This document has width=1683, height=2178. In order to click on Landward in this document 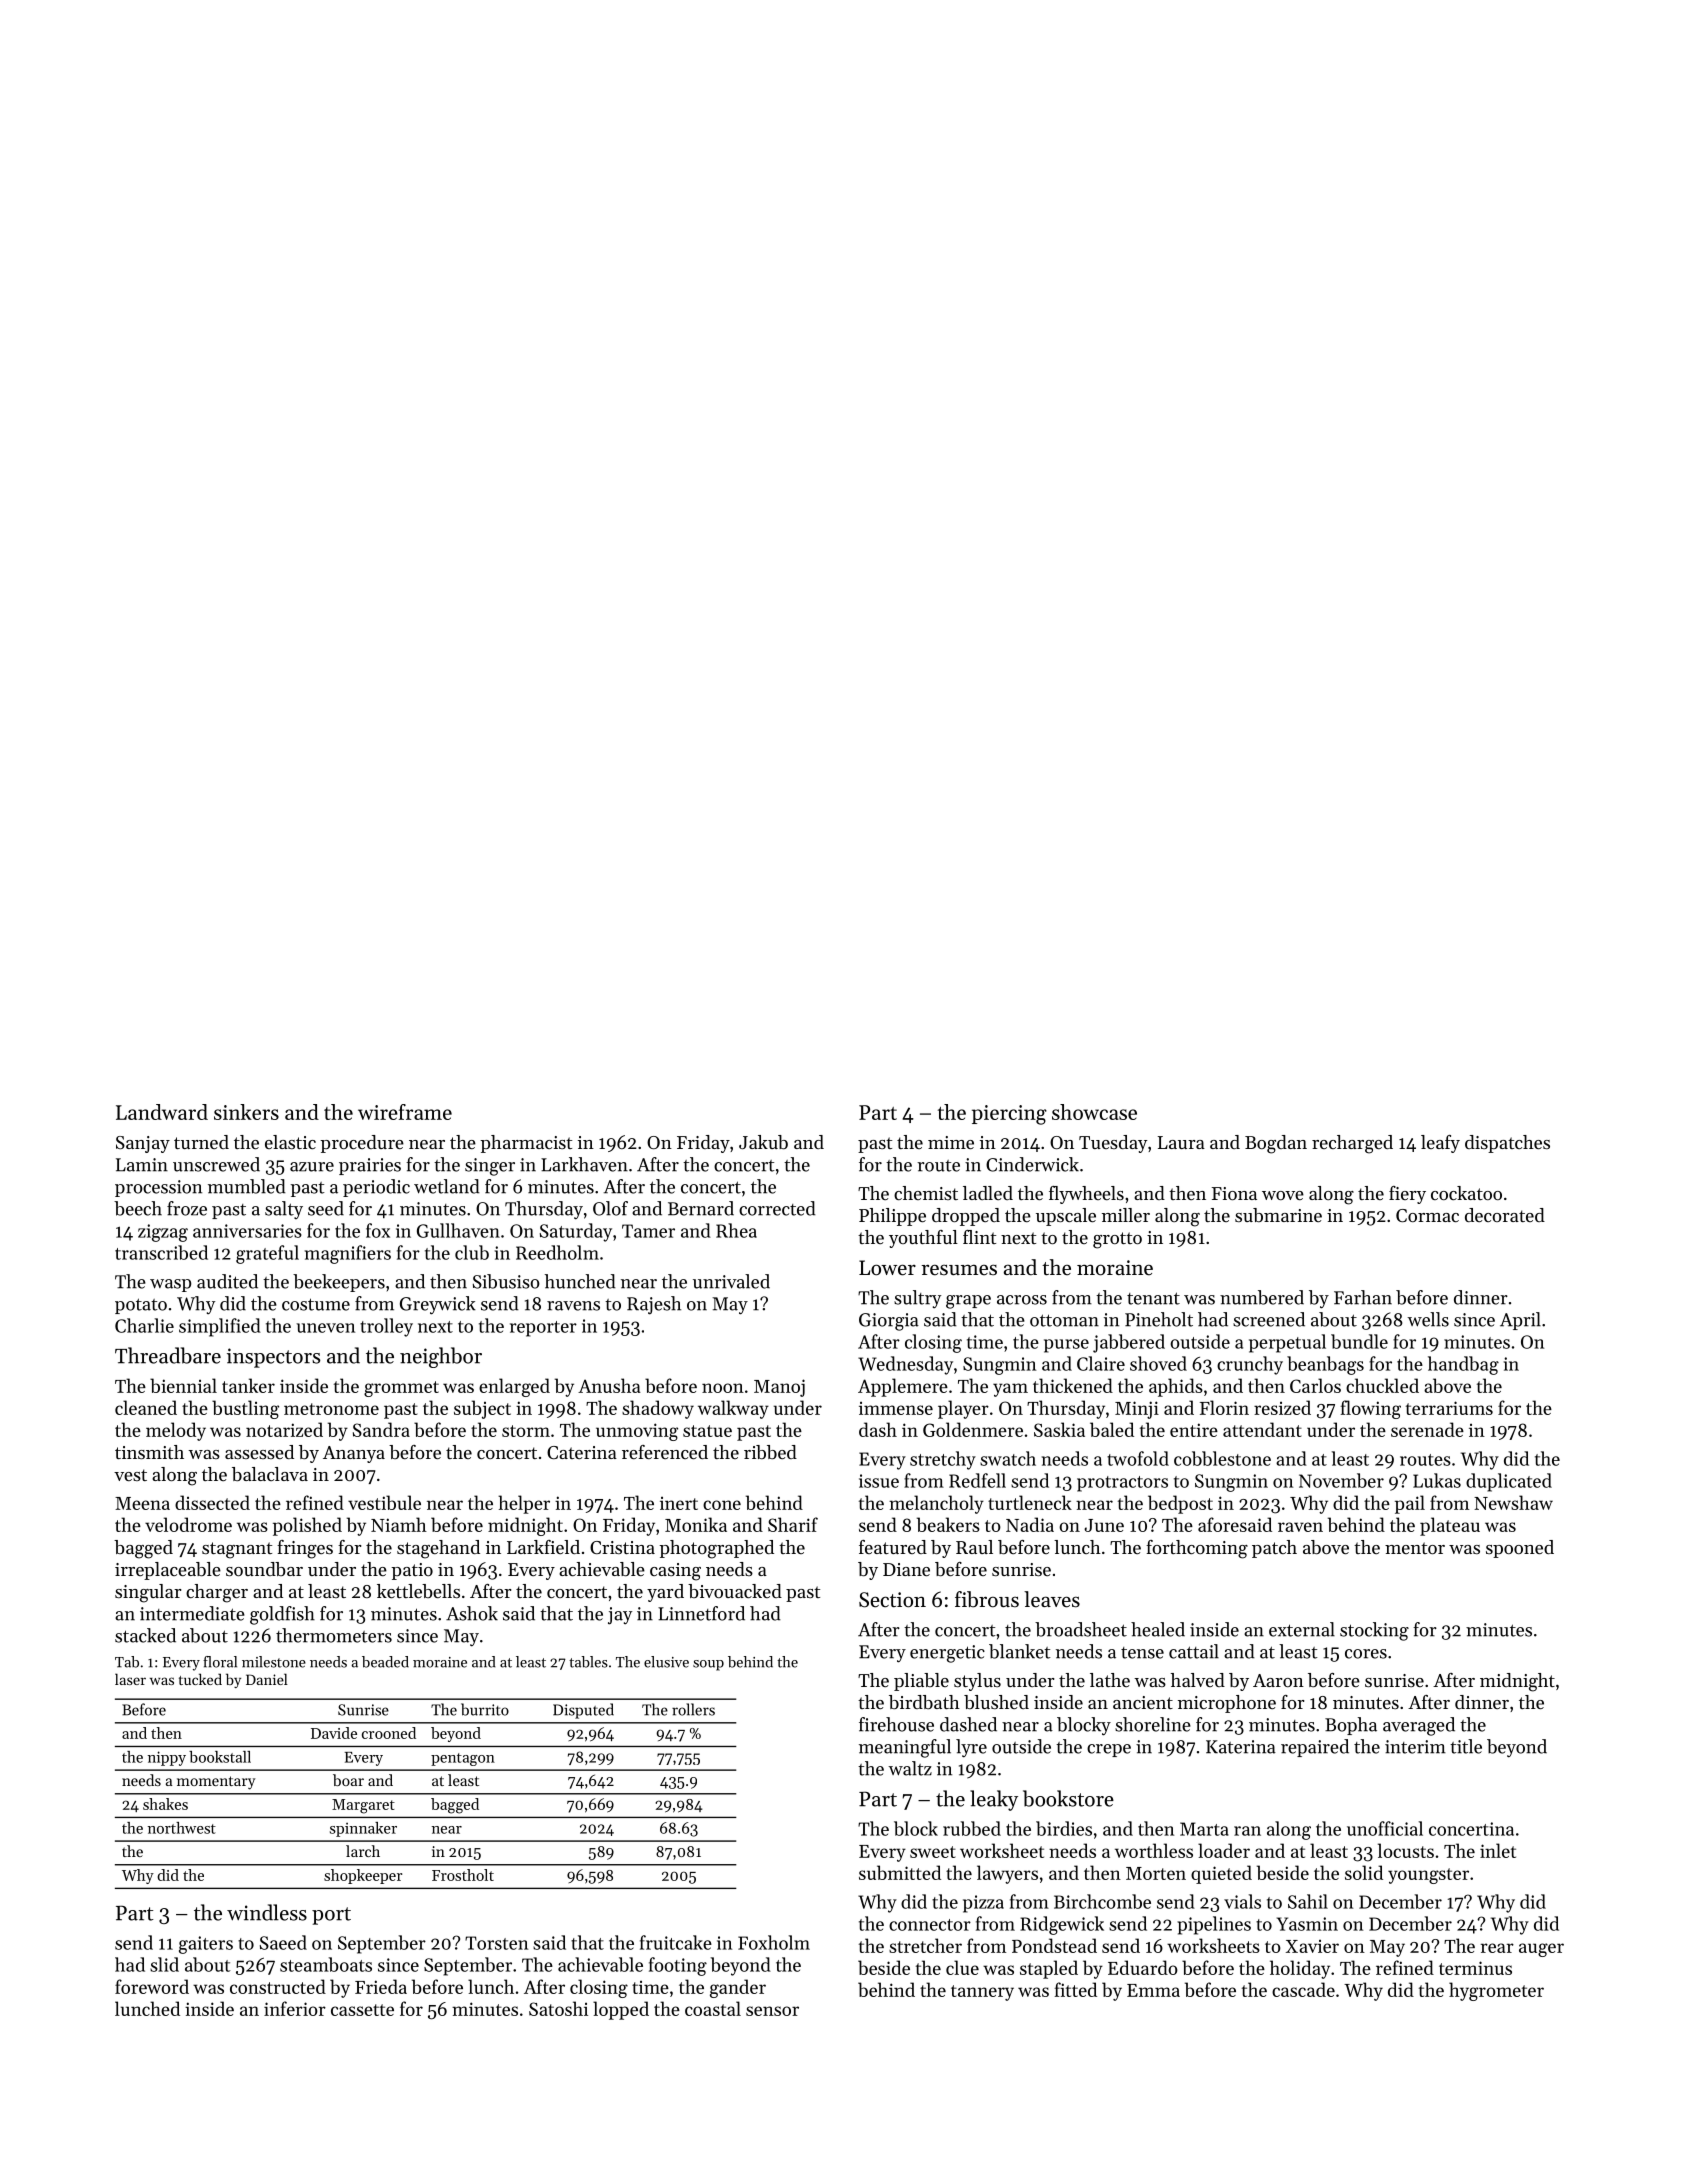, I will do `click(162, 1112)`.
